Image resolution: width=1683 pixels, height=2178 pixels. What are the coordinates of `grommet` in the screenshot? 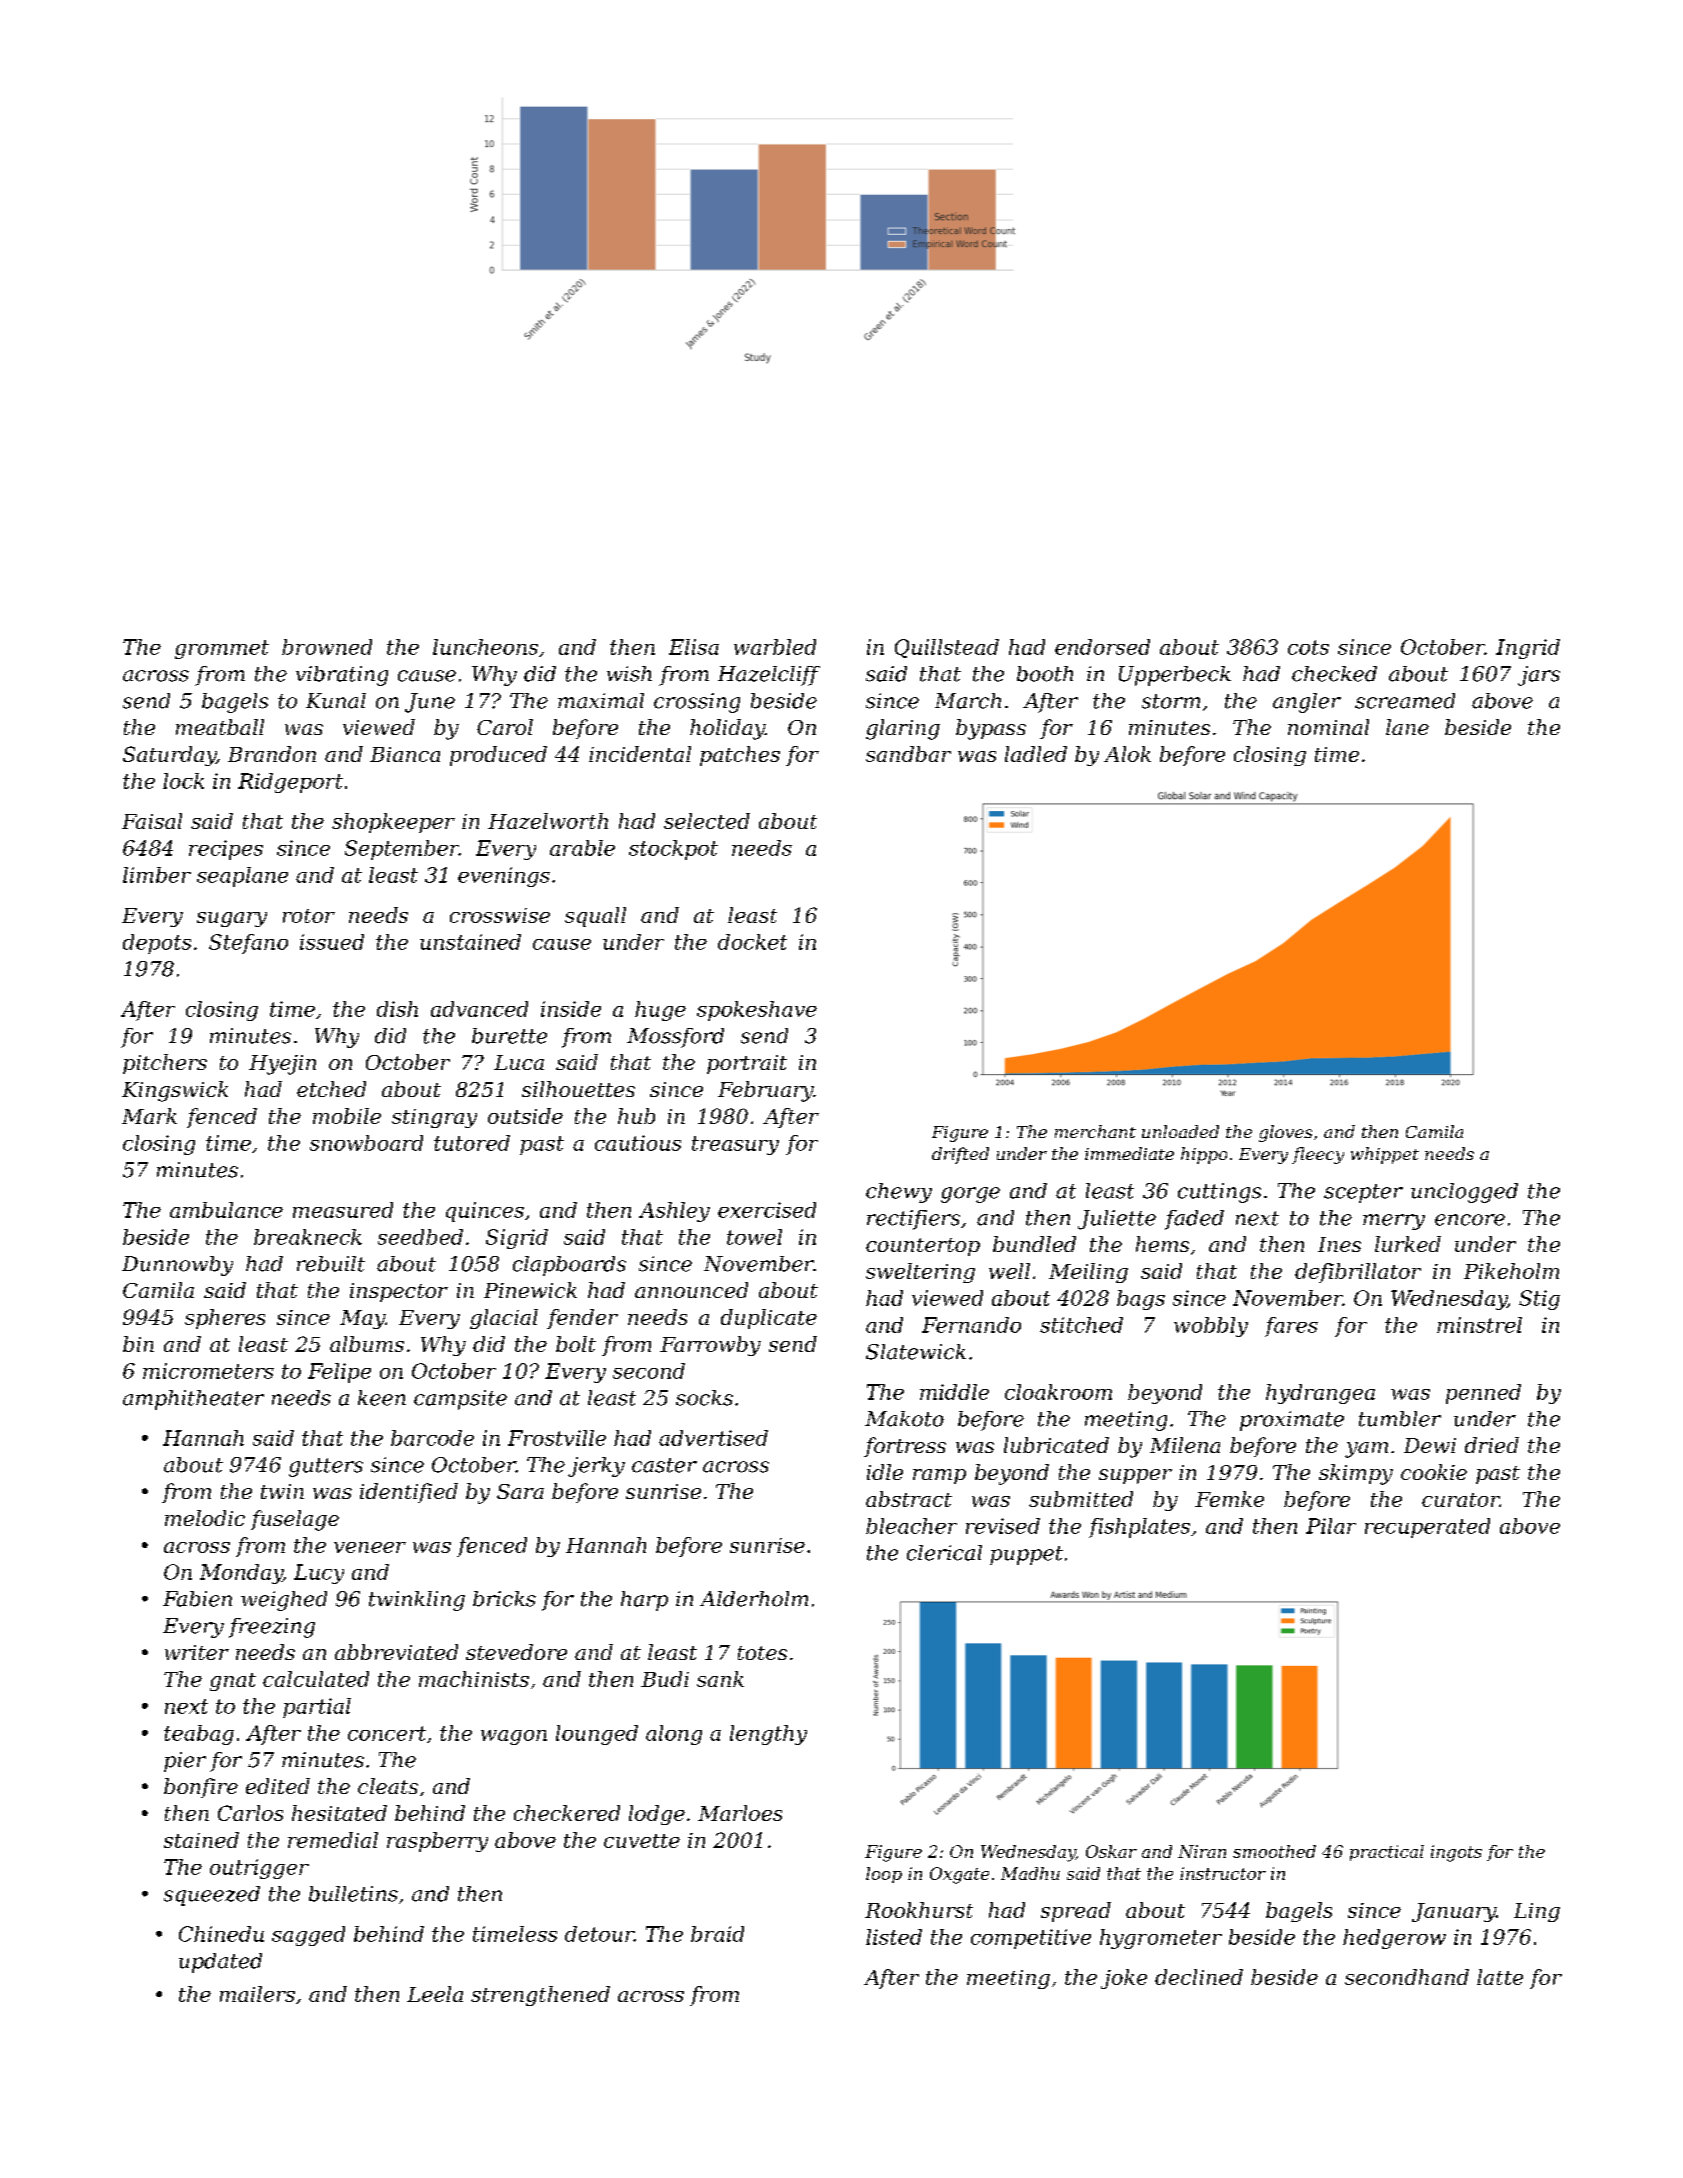 It's located at (222, 649).
